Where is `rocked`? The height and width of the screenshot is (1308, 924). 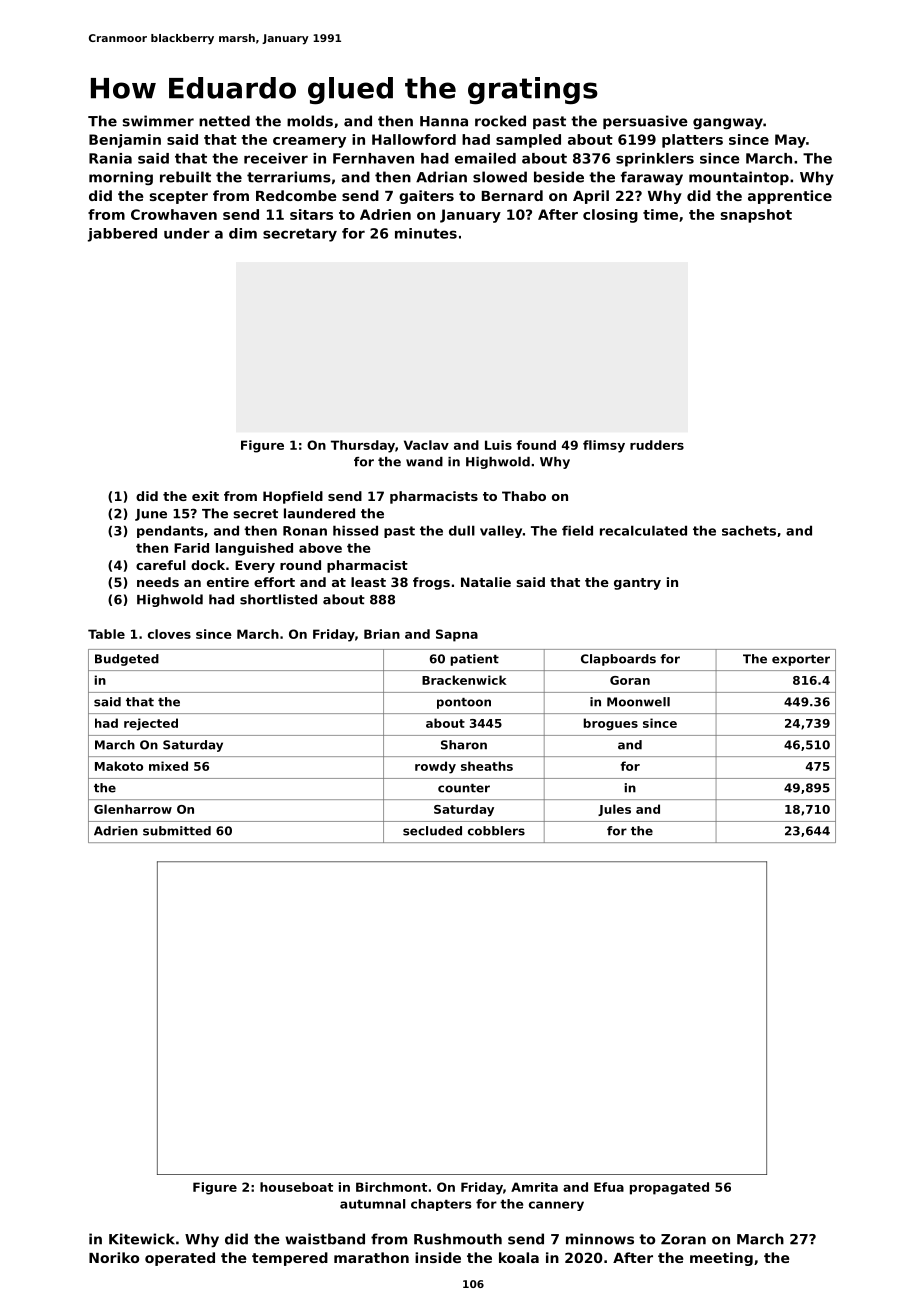
rocked is located at coordinates (500, 121).
